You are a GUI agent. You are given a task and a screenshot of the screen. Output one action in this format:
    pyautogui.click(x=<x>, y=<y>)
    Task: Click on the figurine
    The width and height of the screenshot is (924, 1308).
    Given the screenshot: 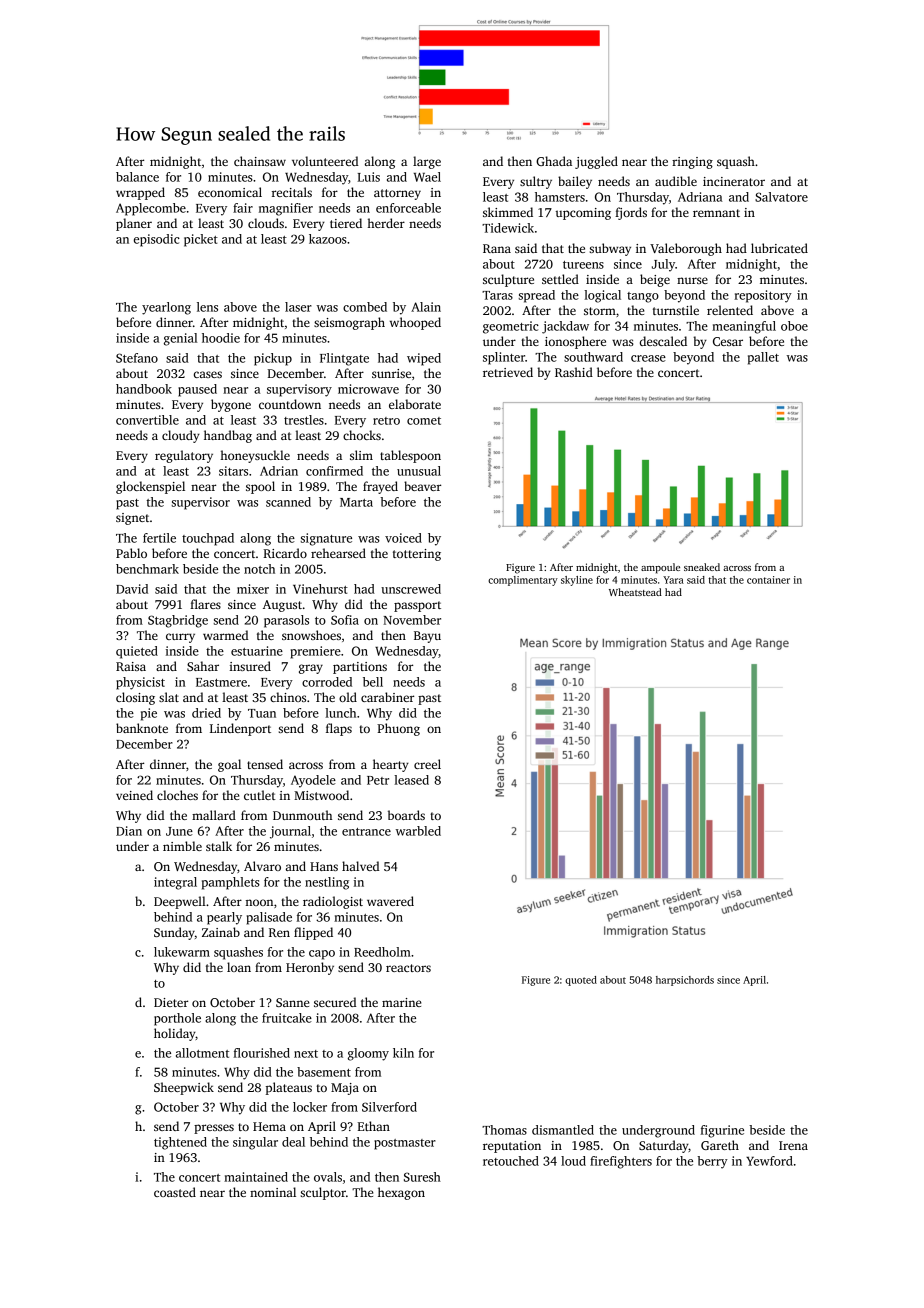 What is the action you would take?
    pyautogui.click(x=722, y=1131)
